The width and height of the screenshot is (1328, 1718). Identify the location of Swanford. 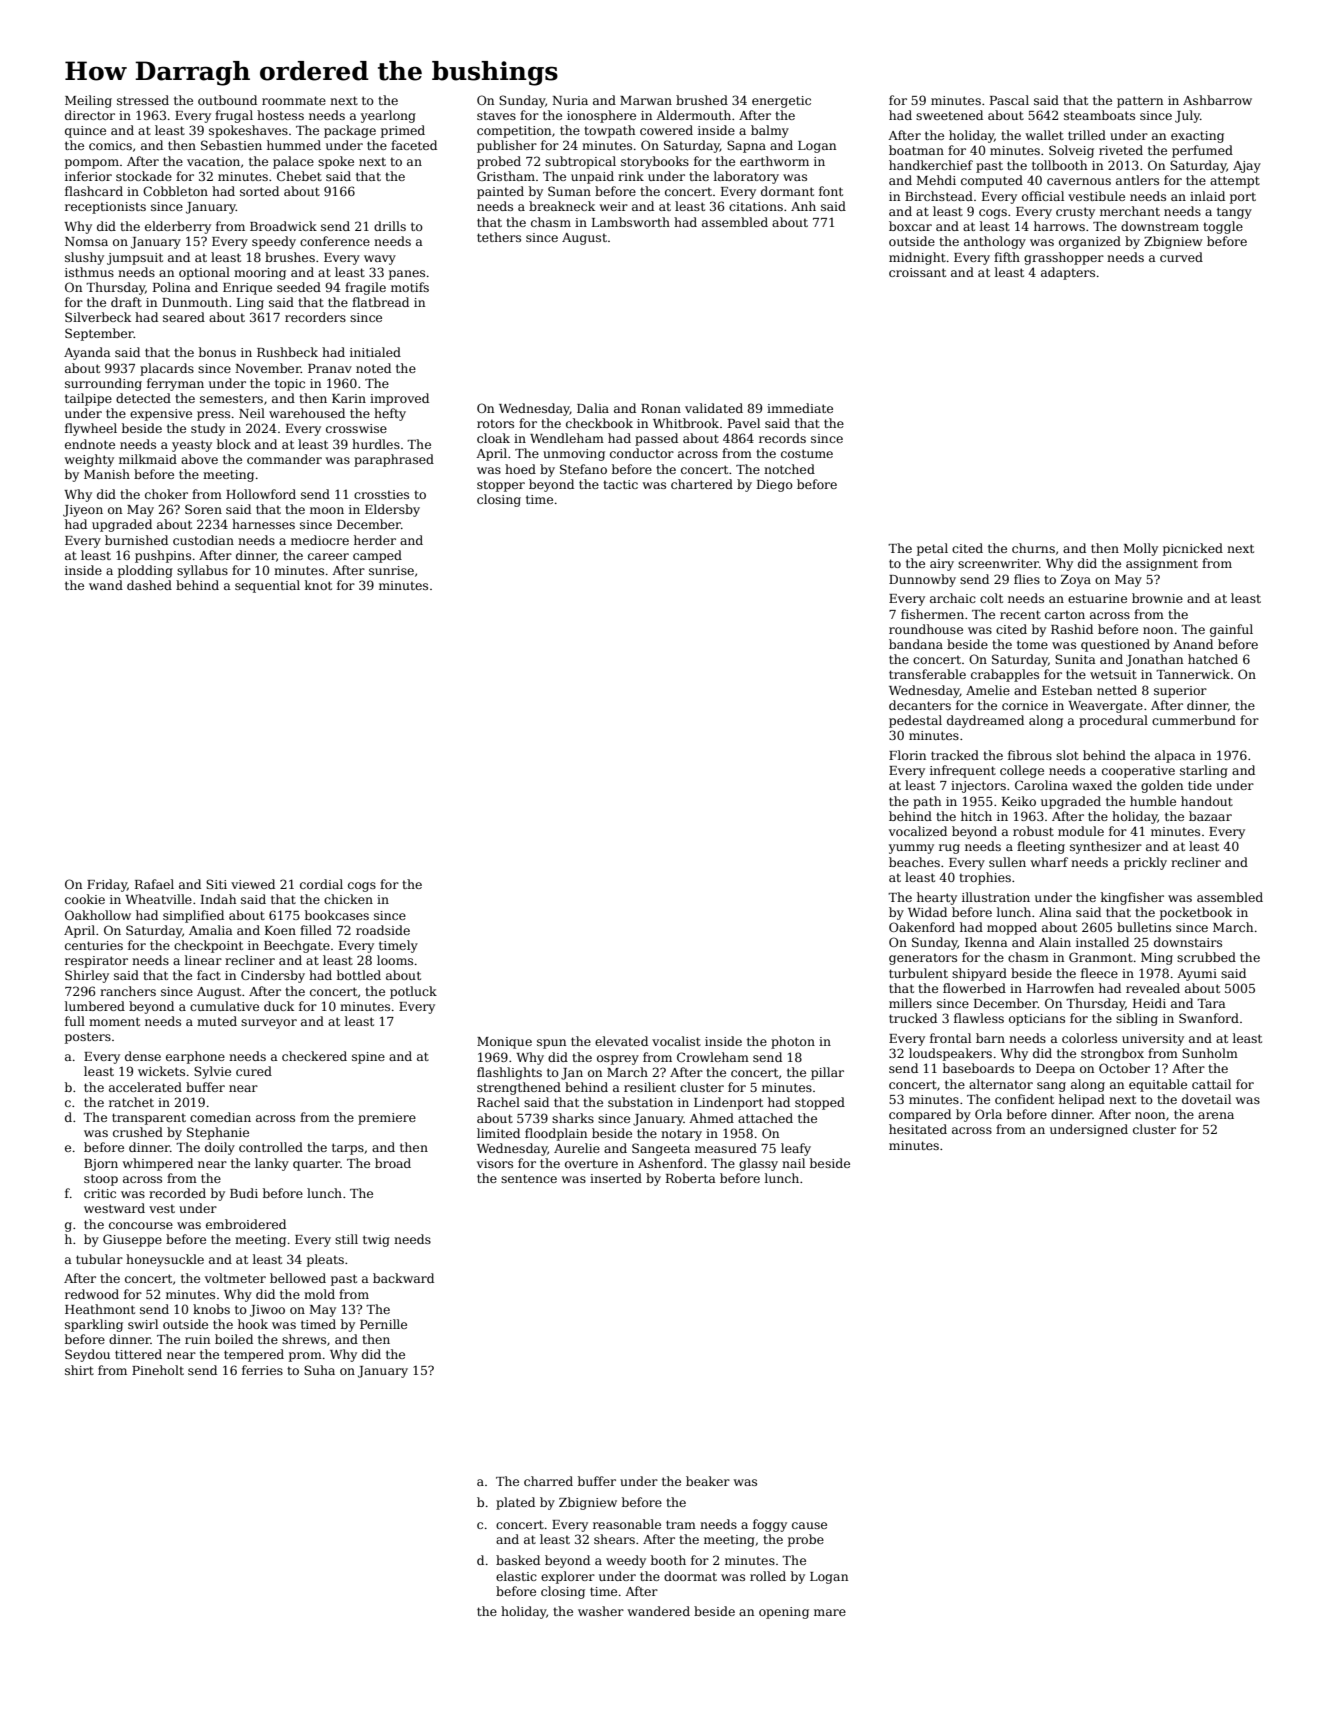
(1209, 1018).
